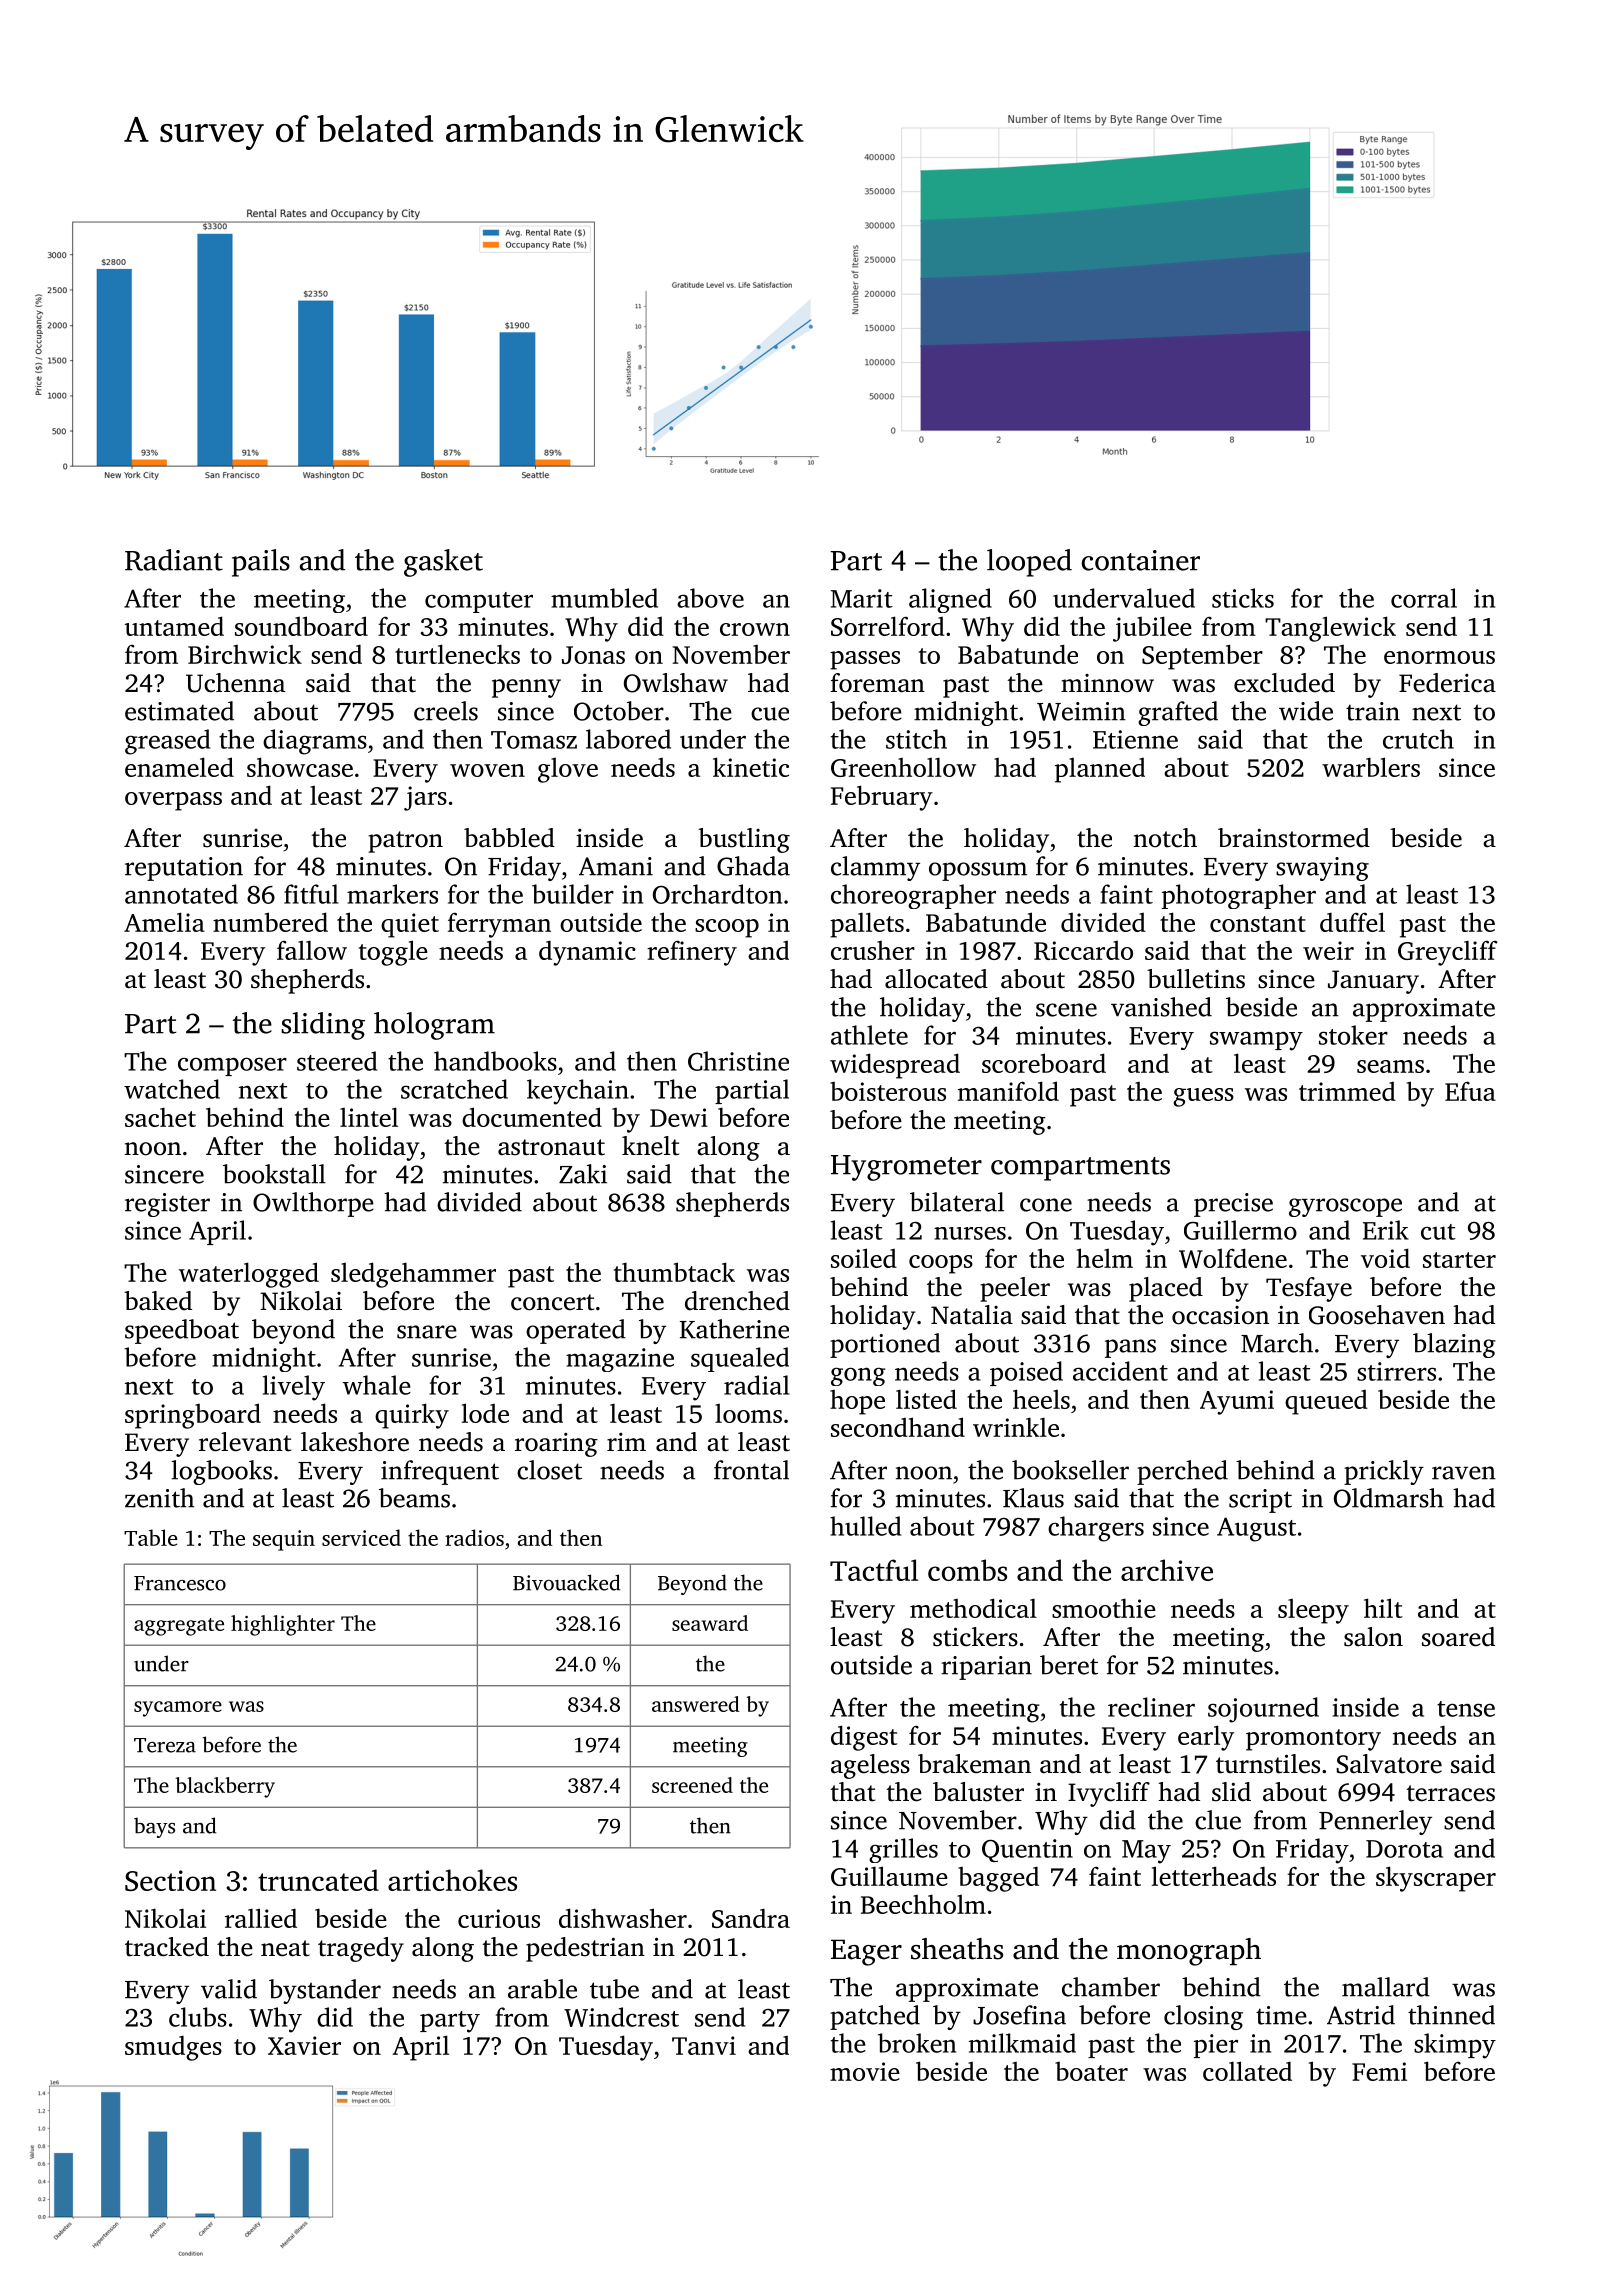  I want to click on lintel, so click(369, 1117).
